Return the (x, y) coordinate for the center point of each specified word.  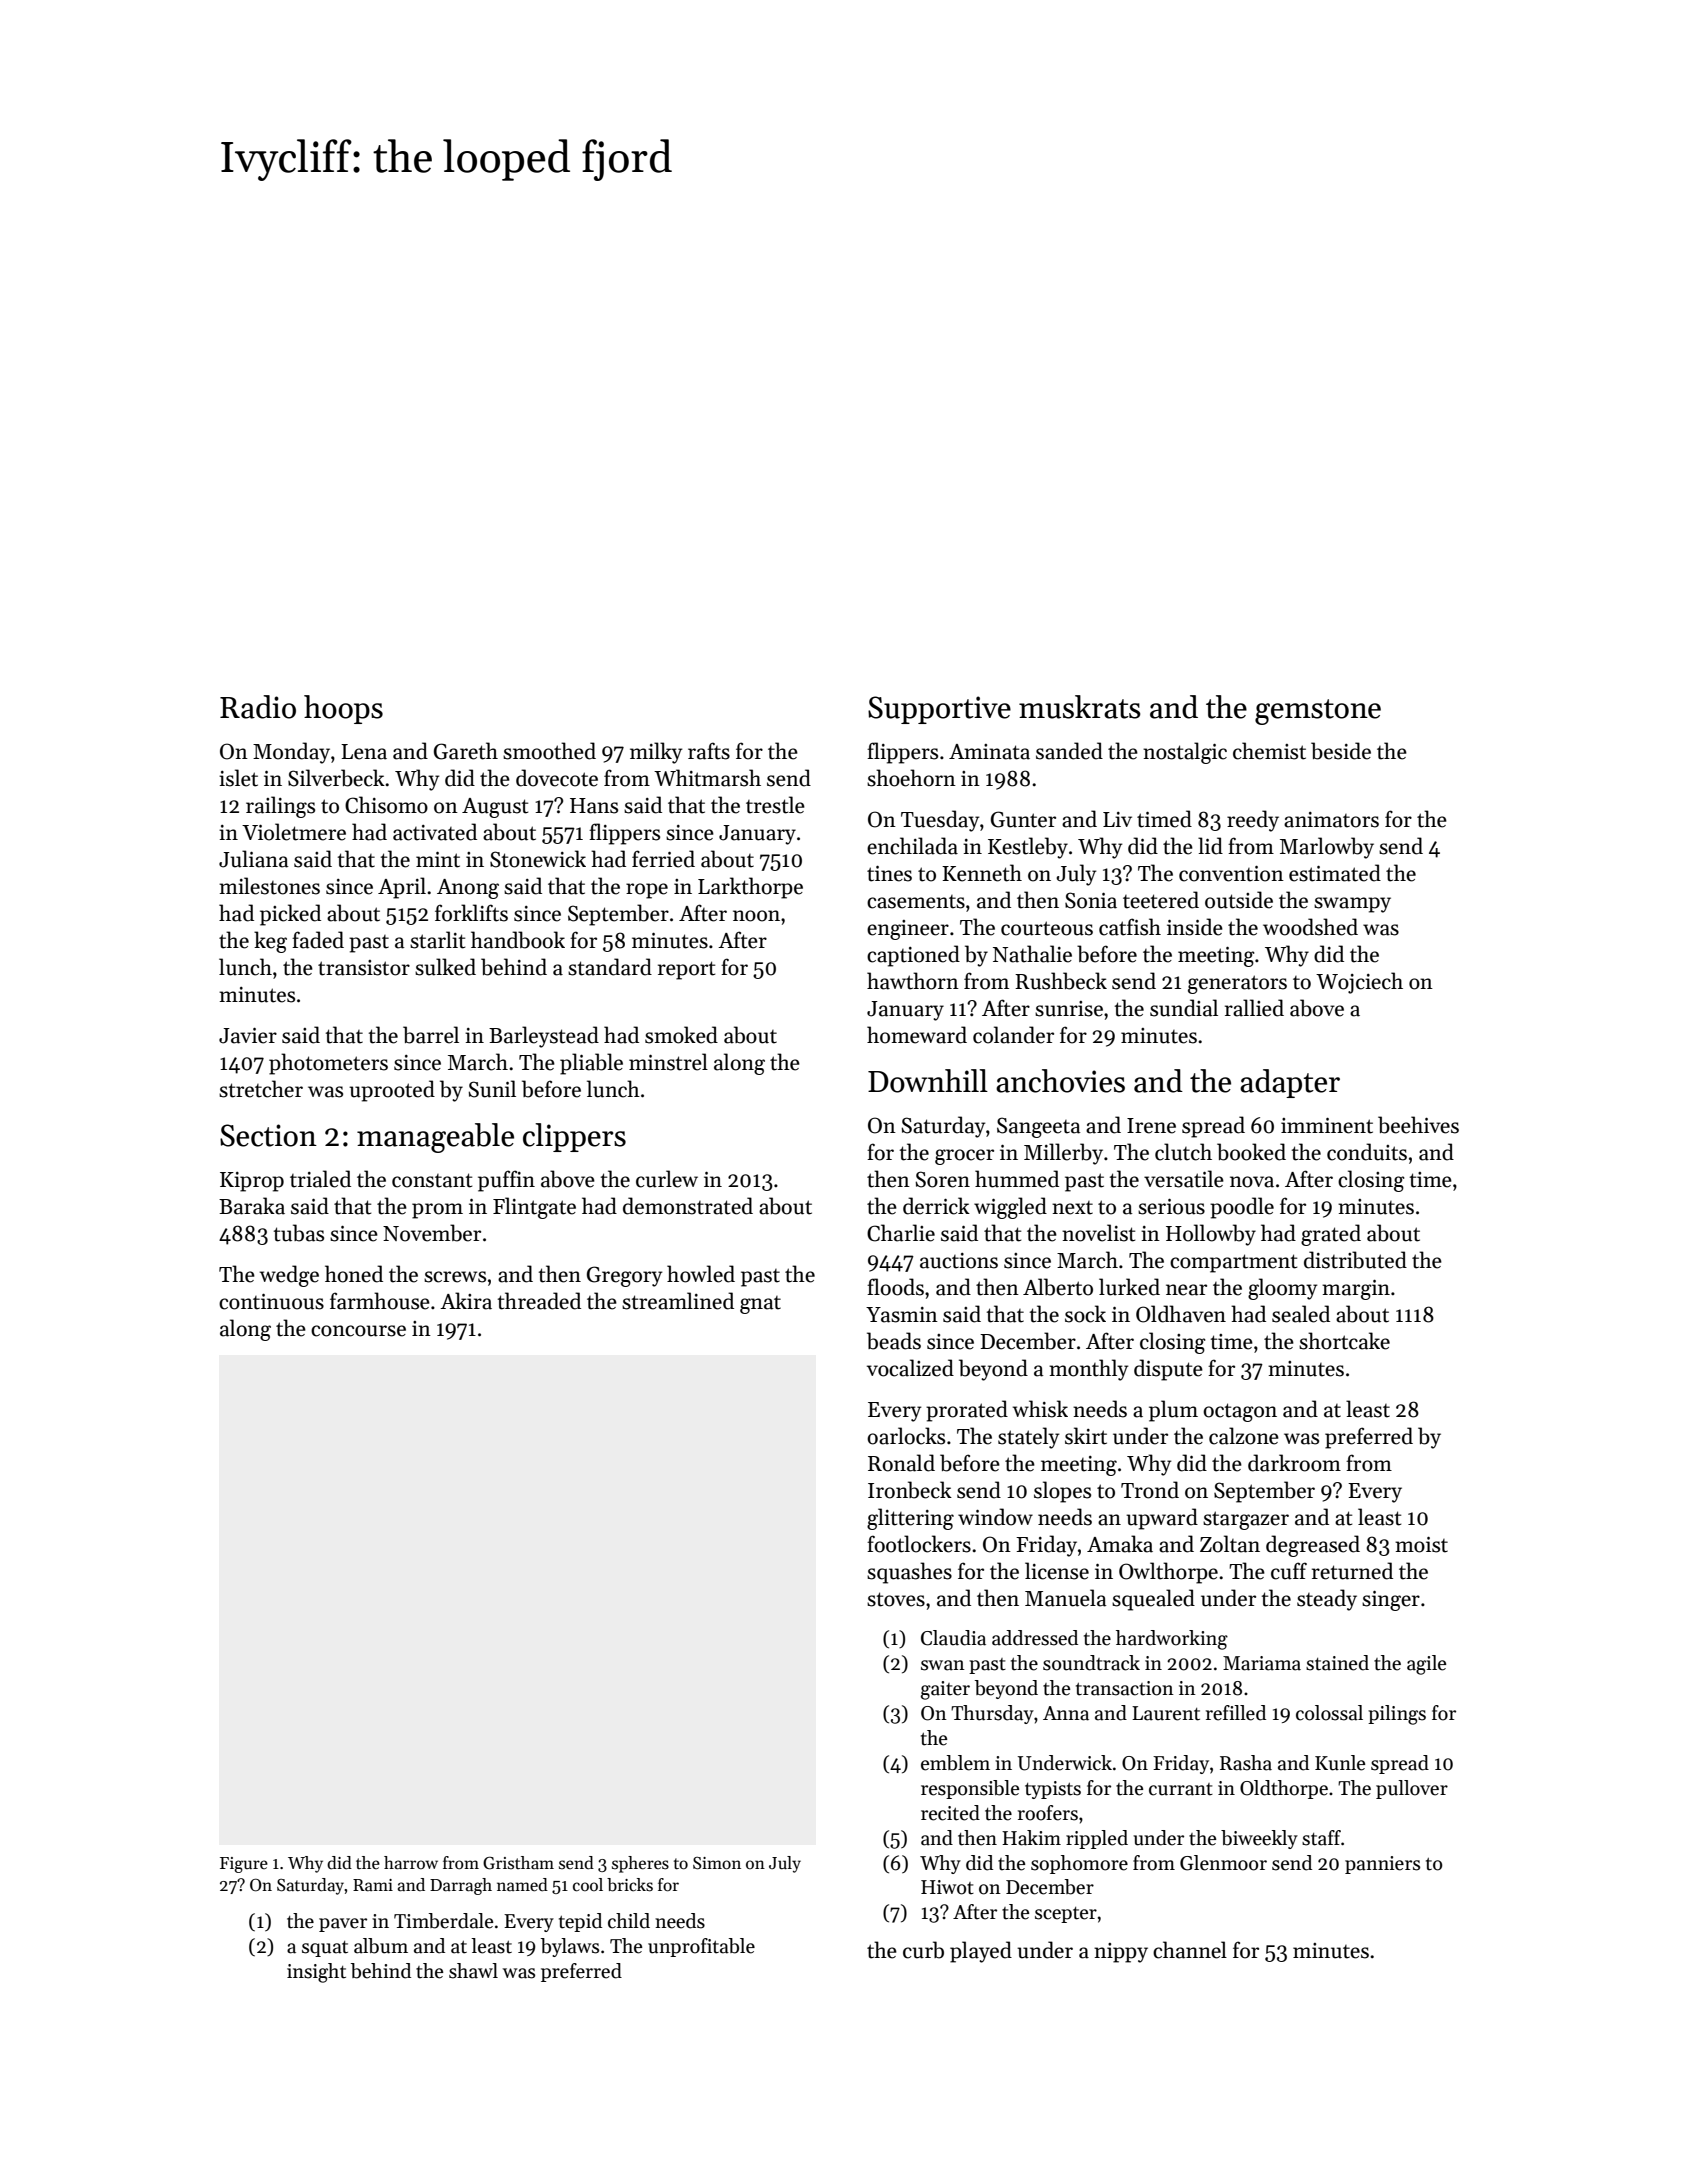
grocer (964, 1157)
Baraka (252, 1206)
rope (647, 891)
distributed (1355, 1260)
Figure (244, 1865)
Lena (364, 752)
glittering (910, 1519)
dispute (1168, 1370)
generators (1237, 984)
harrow (411, 1863)
